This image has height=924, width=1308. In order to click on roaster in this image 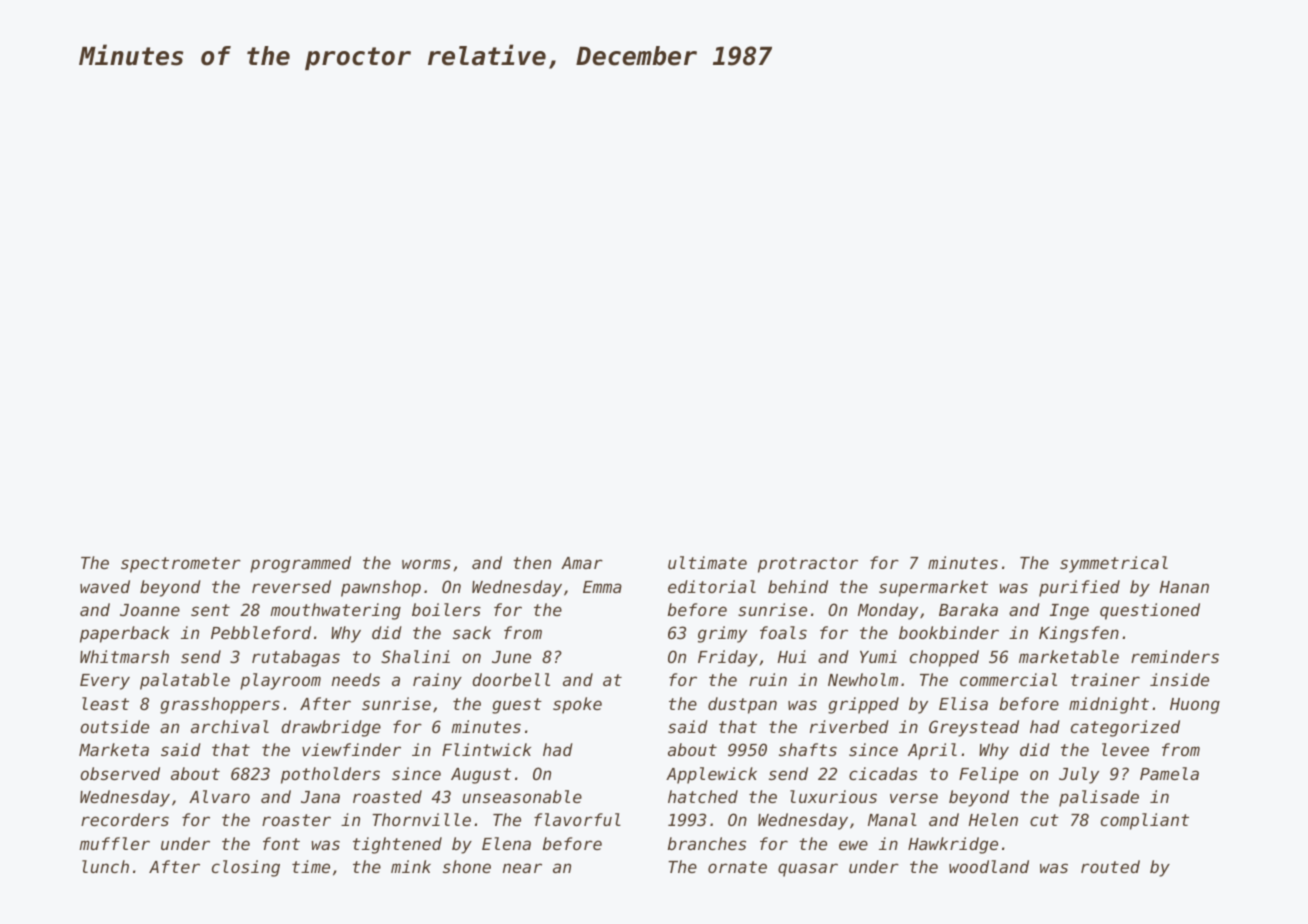, I will do `click(296, 820)`.
